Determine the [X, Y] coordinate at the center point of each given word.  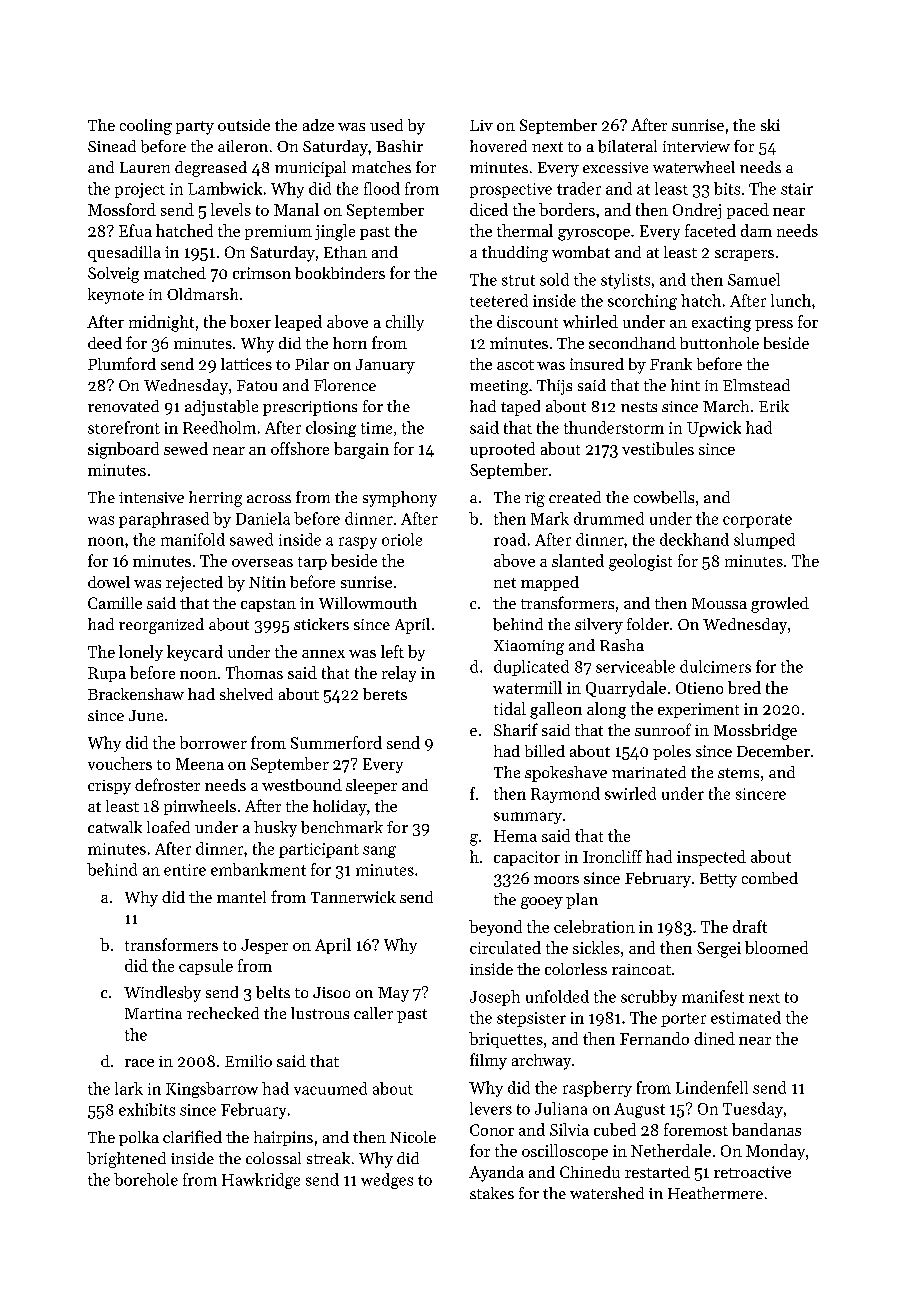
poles [672, 752]
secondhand [632, 343]
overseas [262, 563]
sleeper [371, 786]
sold [554, 279]
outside [244, 125]
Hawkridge [261, 1181]
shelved [246, 694]
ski [770, 125]
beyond [495, 928]
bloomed [776, 947]
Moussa [719, 603]
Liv [481, 125]
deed [105, 343]
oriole [402, 539]
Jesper [264, 946]
